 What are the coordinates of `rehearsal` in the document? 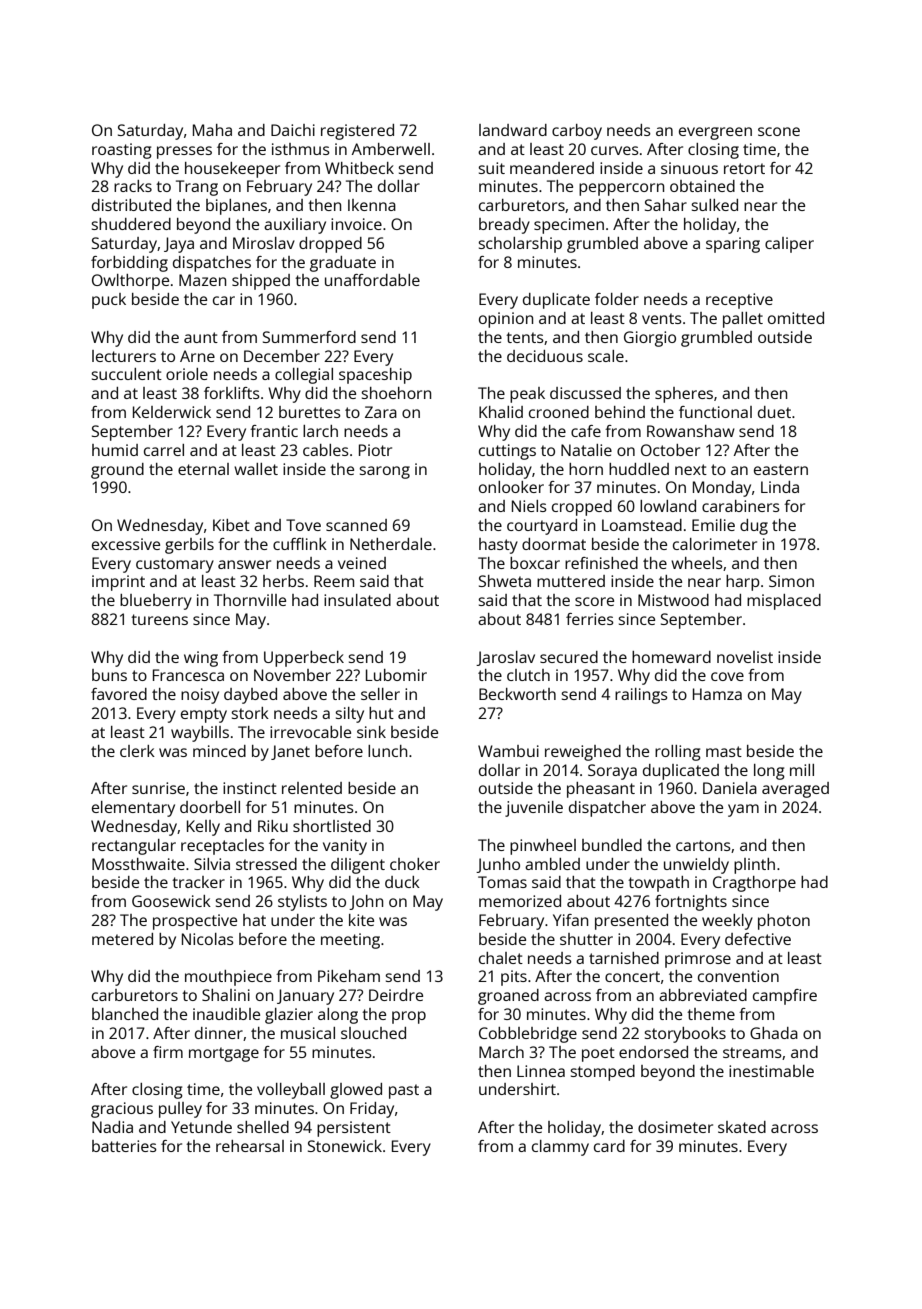 It's located at (250, 1146).
